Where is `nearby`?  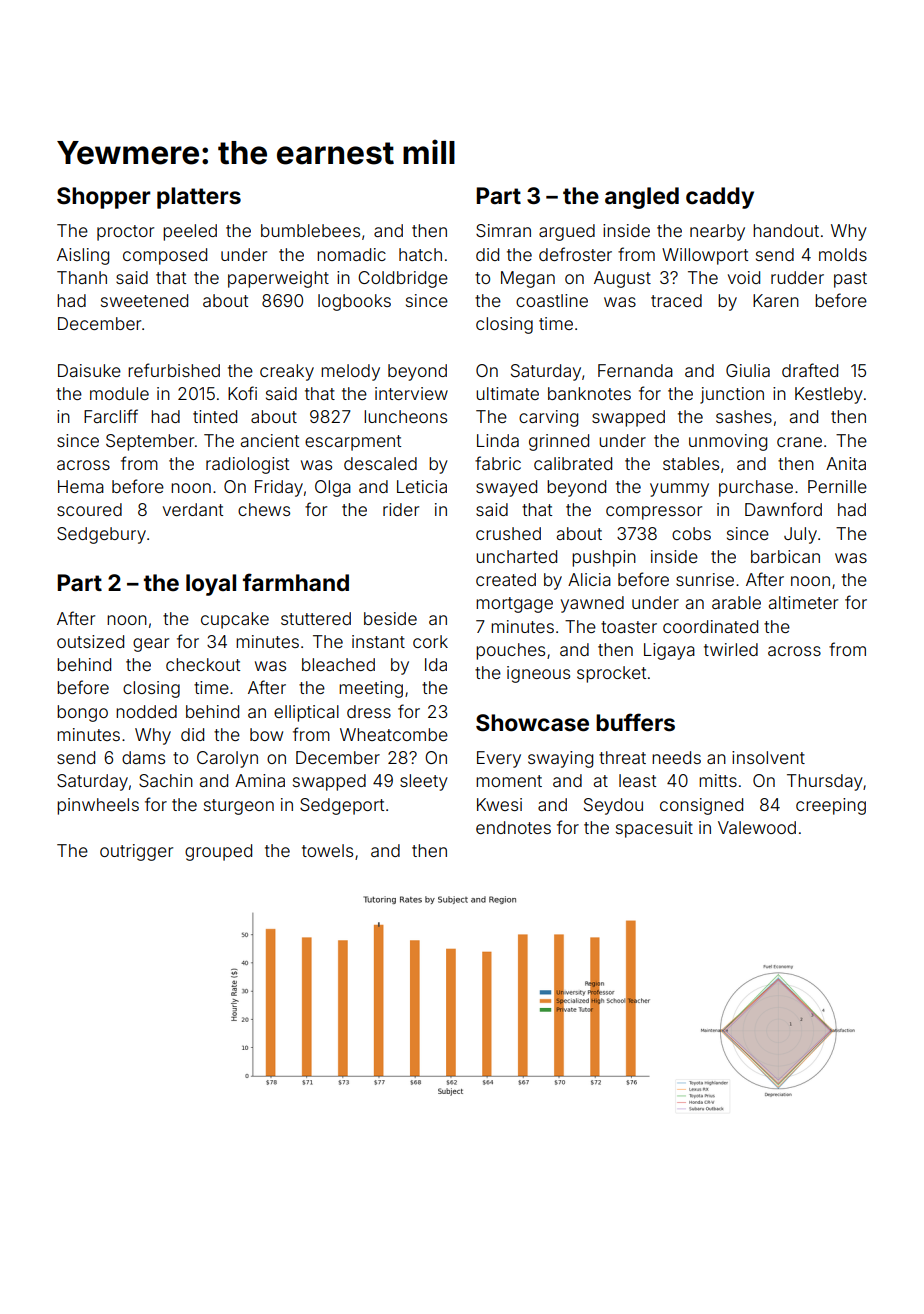
nearby is located at coordinates (717, 232).
